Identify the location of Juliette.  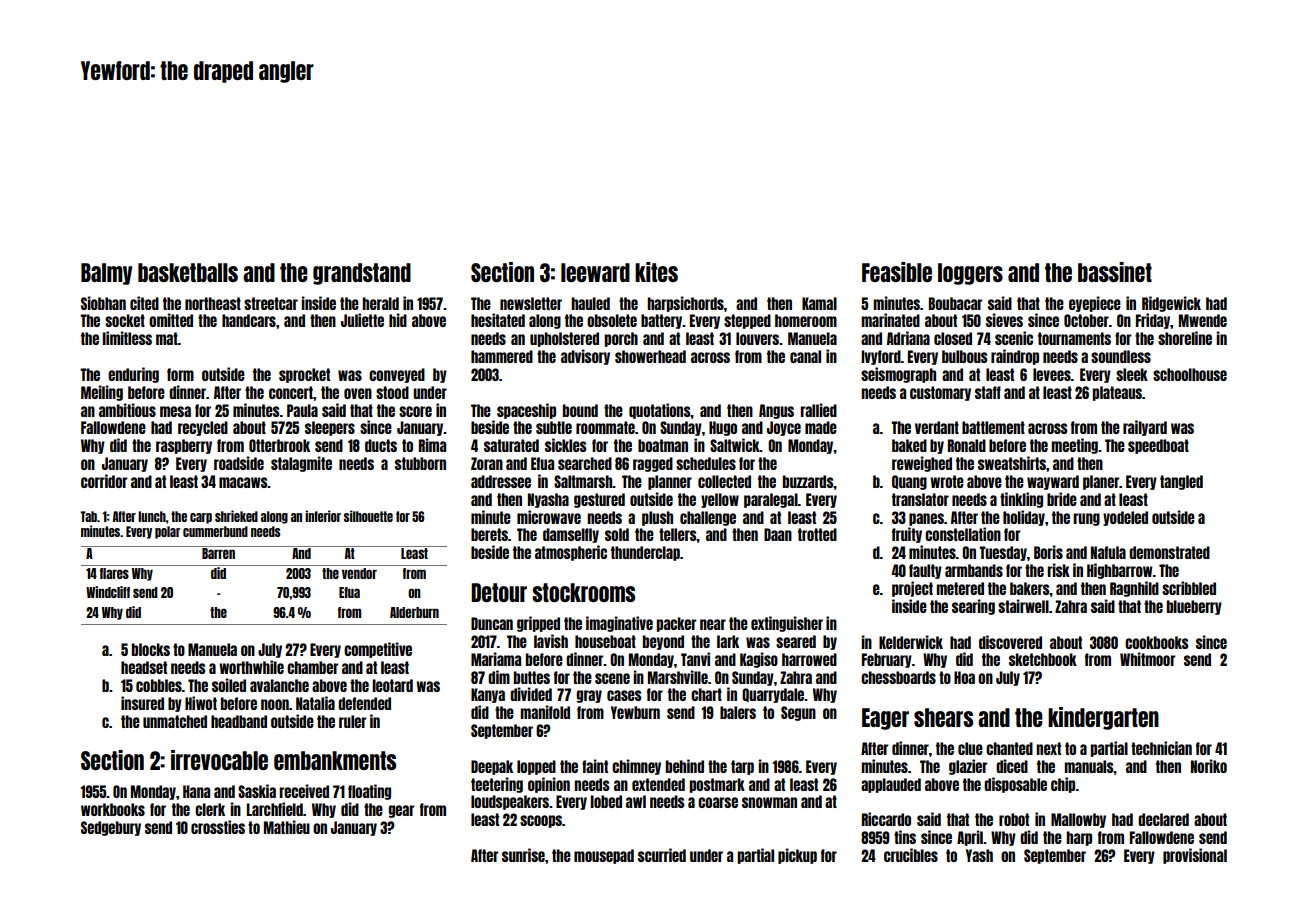
(362, 320).
